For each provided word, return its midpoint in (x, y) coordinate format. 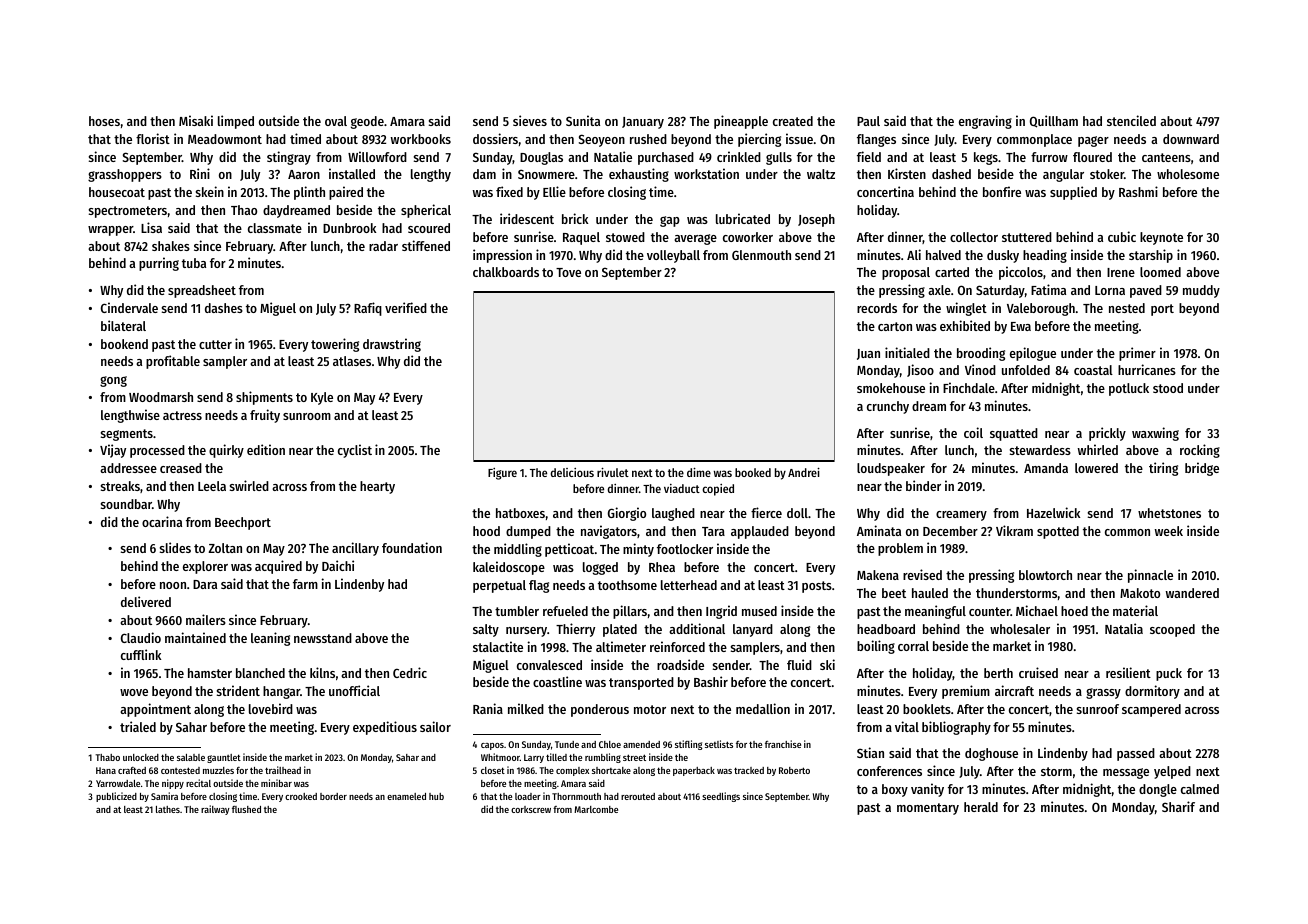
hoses (104, 121)
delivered (146, 601)
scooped (1172, 630)
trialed (138, 726)
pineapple (741, 122)
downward (1191, 139)
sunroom (307, 416)
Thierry (575, 630)
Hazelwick (1053, 512)
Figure (502, 474)
